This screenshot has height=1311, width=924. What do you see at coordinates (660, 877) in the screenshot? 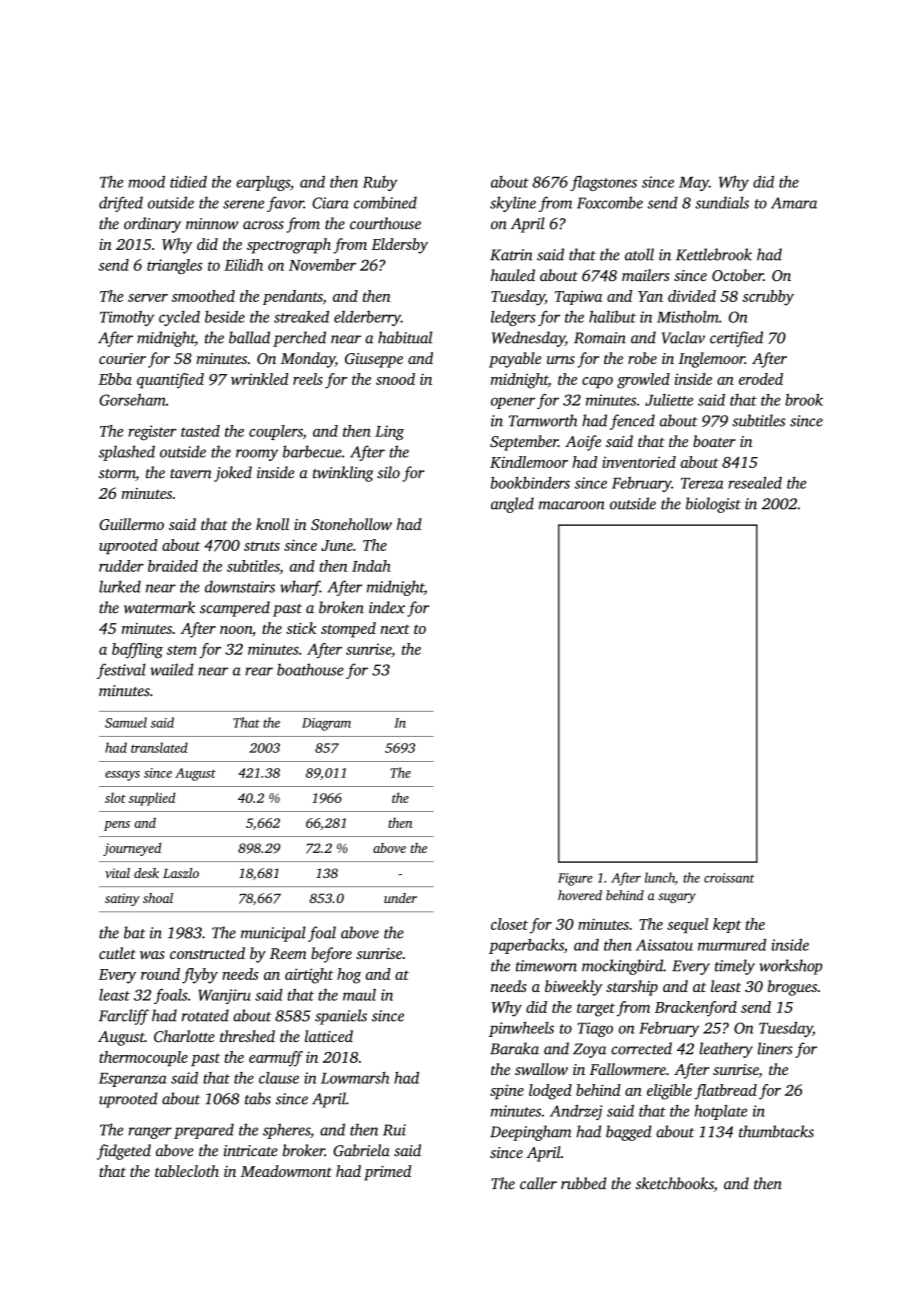
I see `lunch` at bounding box center [660, 877].
